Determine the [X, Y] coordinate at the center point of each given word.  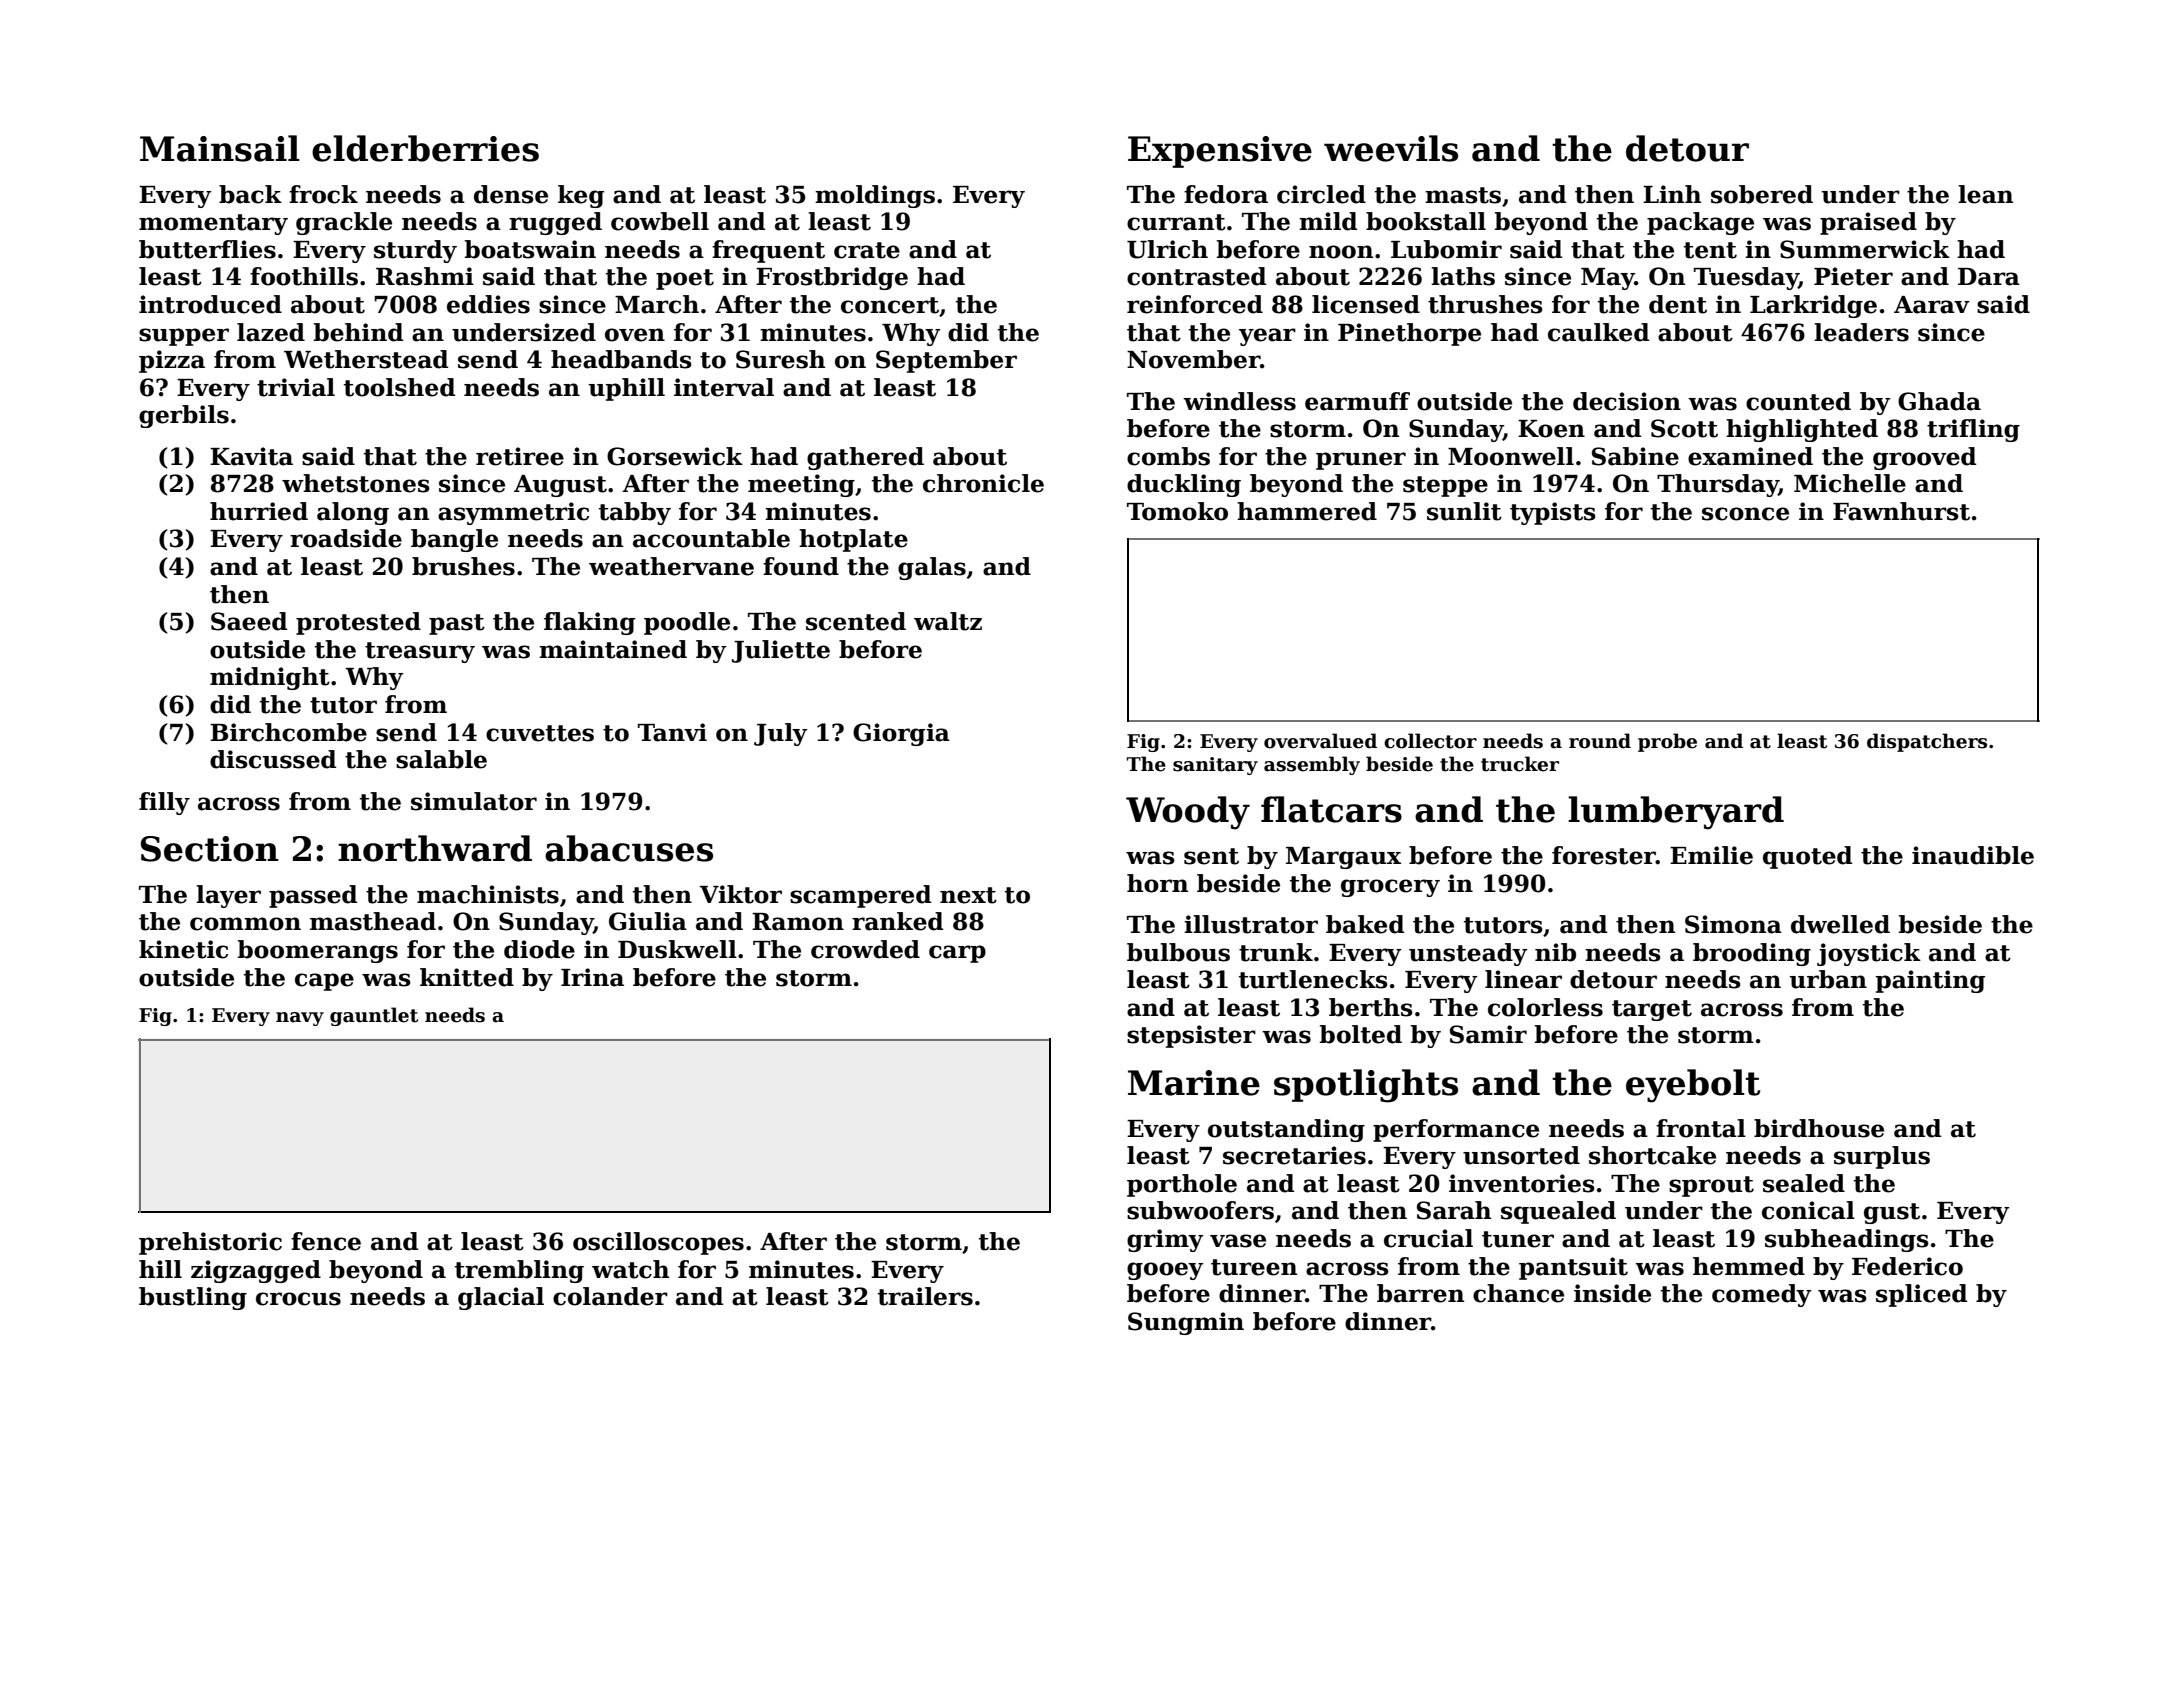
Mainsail [220, 148]
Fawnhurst [1901, 511]
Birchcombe [288, 732]
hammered [1307, 511]
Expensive [1220, 152]
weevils [1391, 148]
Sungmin [1186, 1323]
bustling [193, 1298]
